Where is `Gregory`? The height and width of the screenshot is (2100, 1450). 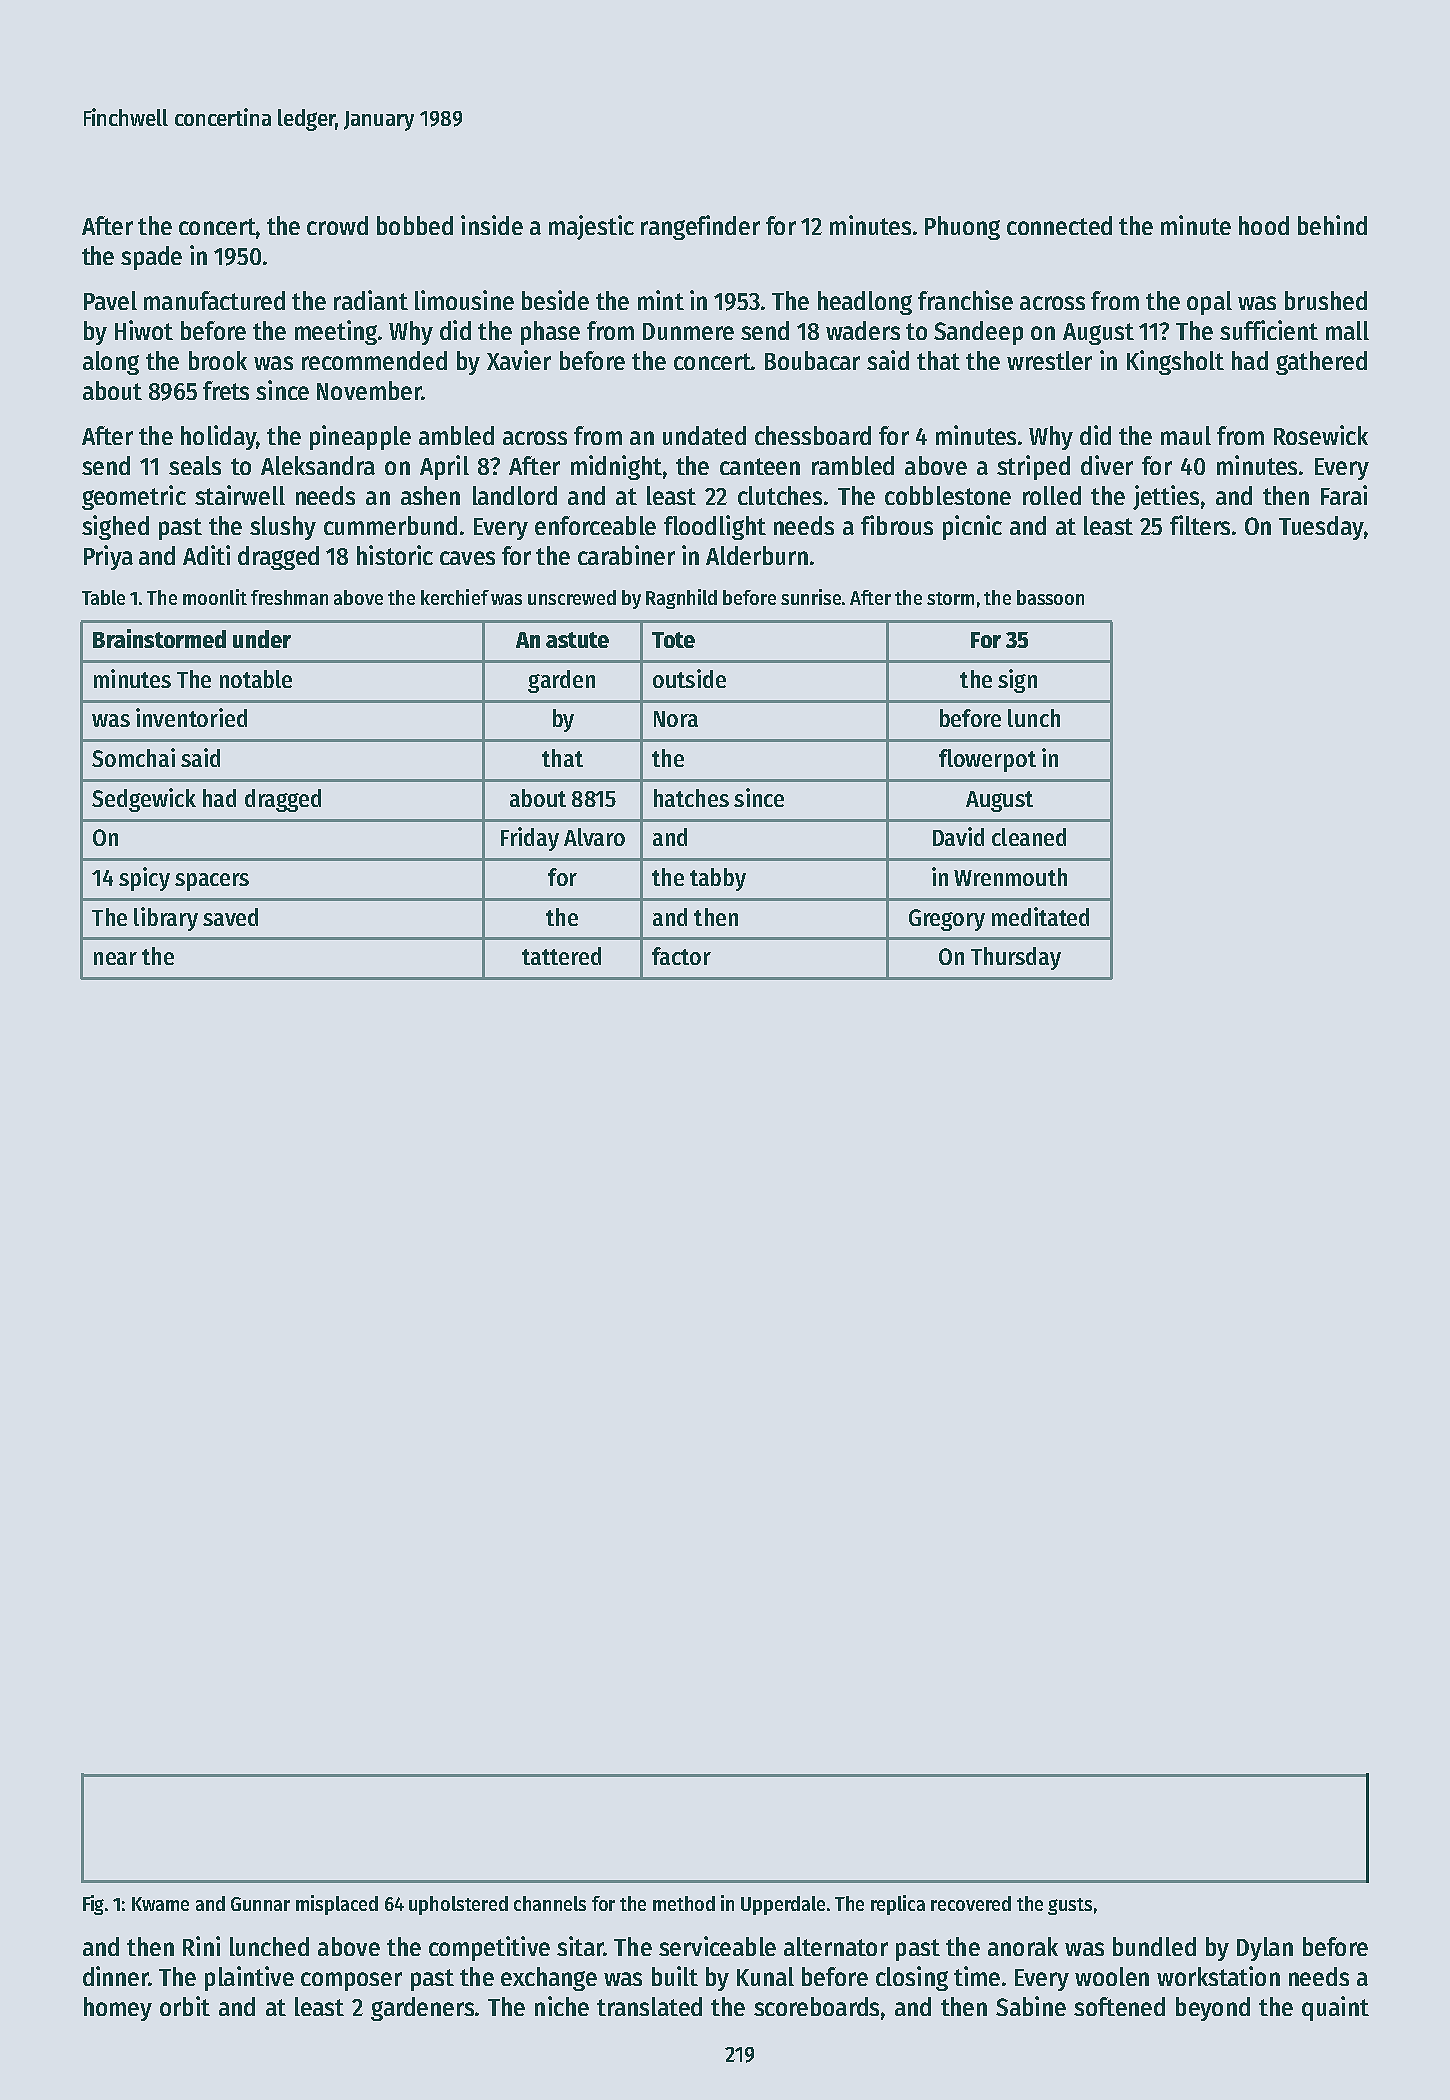
Gregory is located at coordinates (947, 920).
